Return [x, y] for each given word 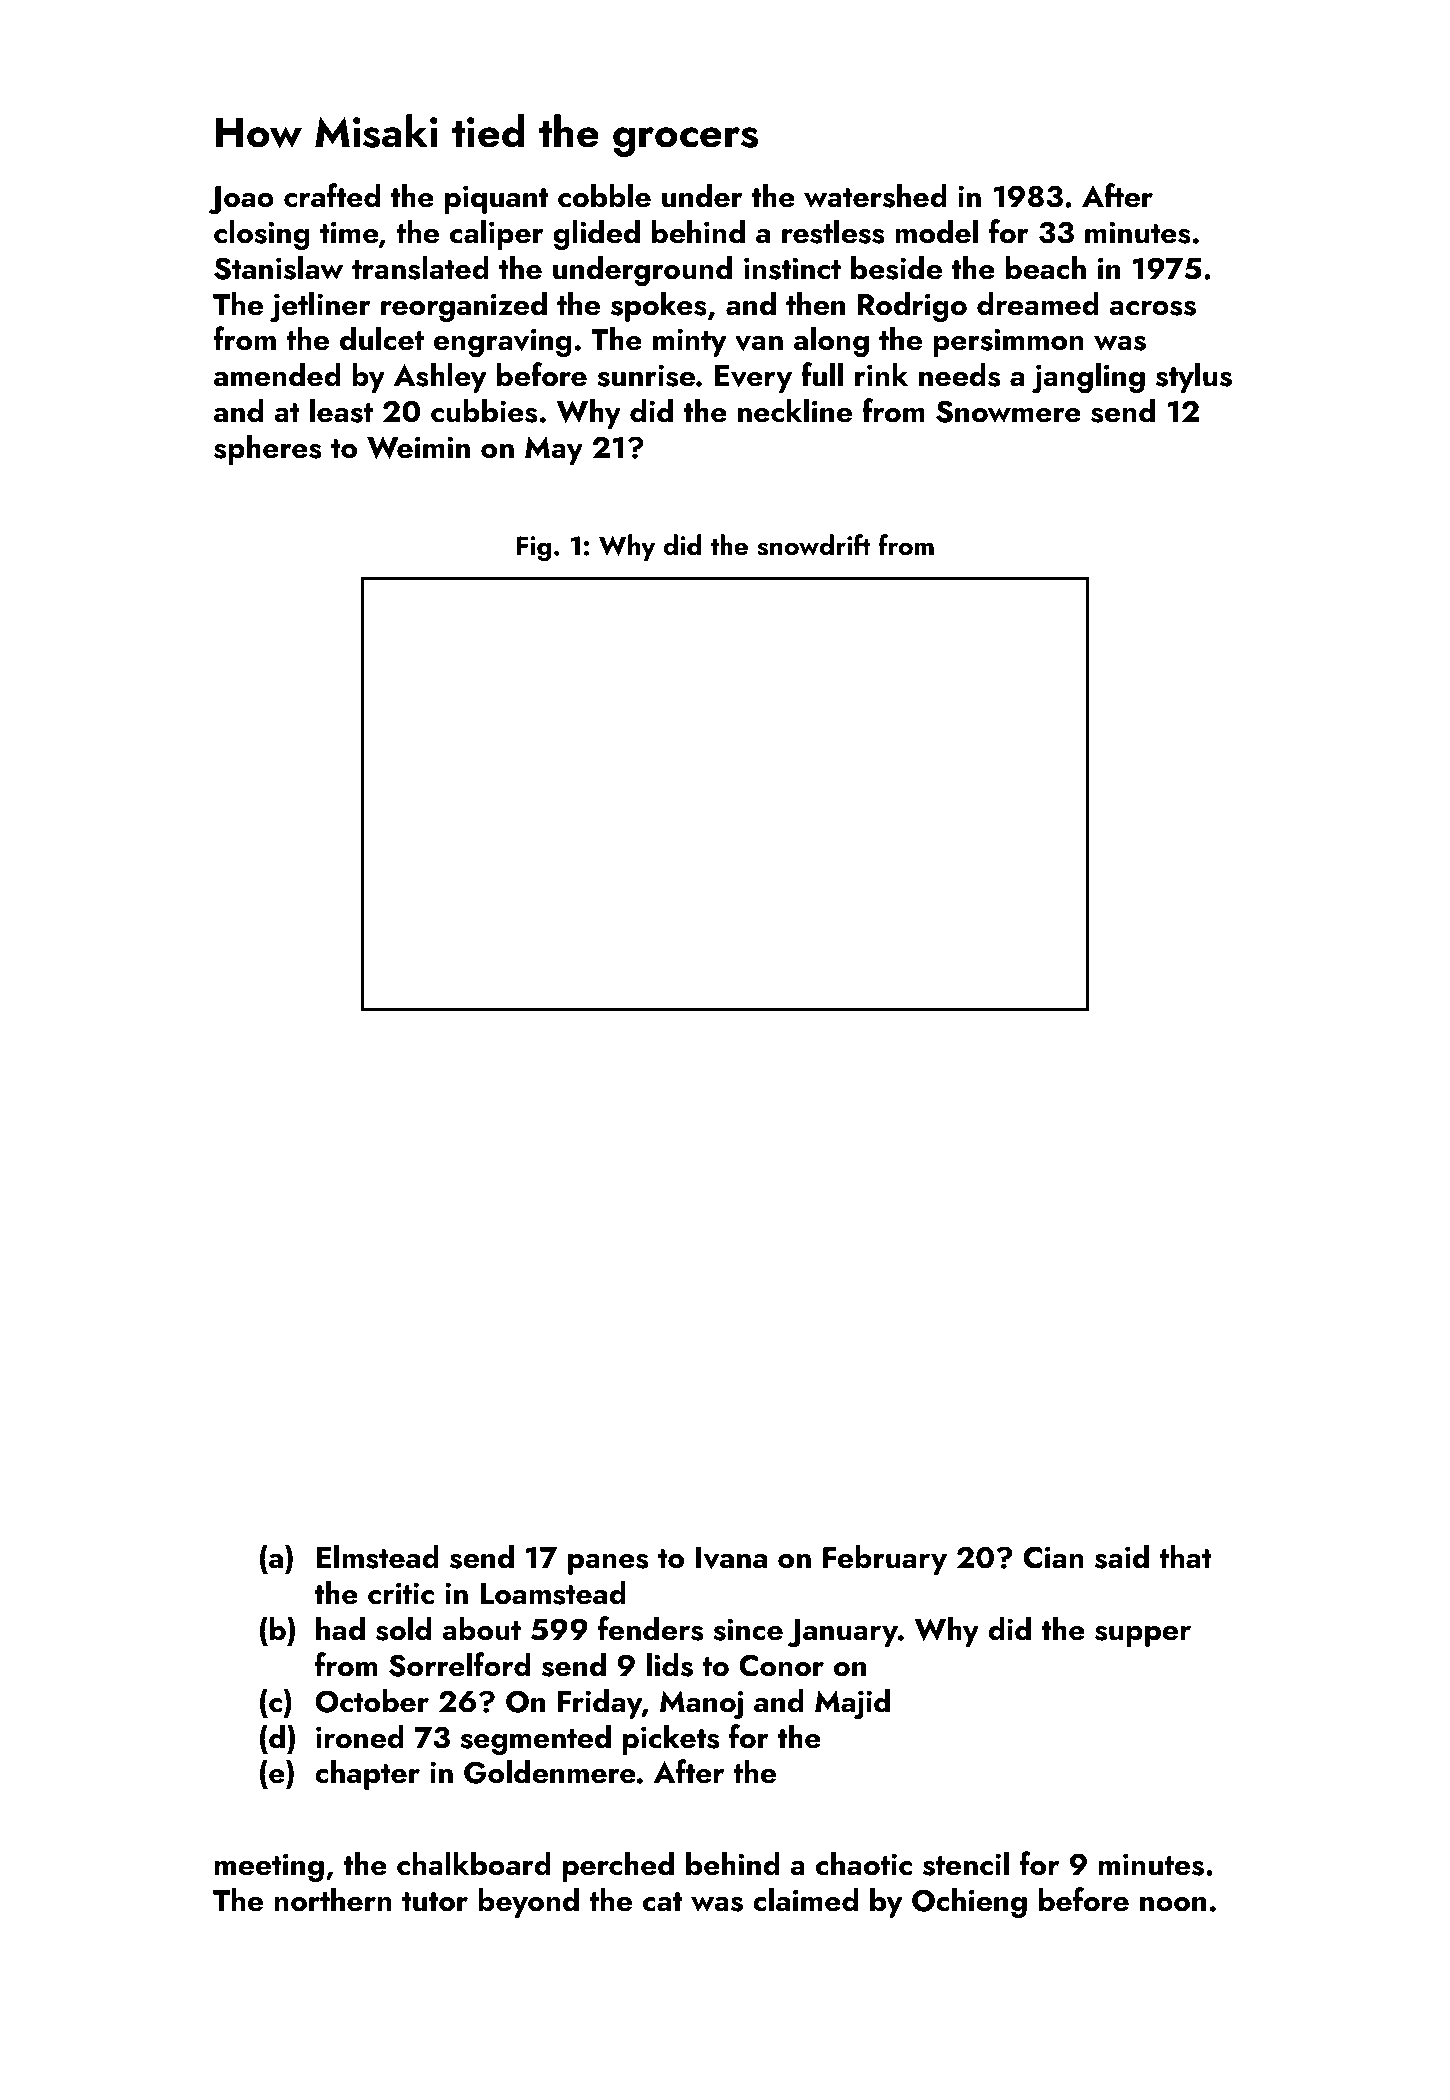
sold [403, 1628]
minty [690, 342]
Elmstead [378, 1556]
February [885, 1559]
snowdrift [814, 545]
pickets [671, 1739]
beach [1046, 267]
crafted [332, 195]
